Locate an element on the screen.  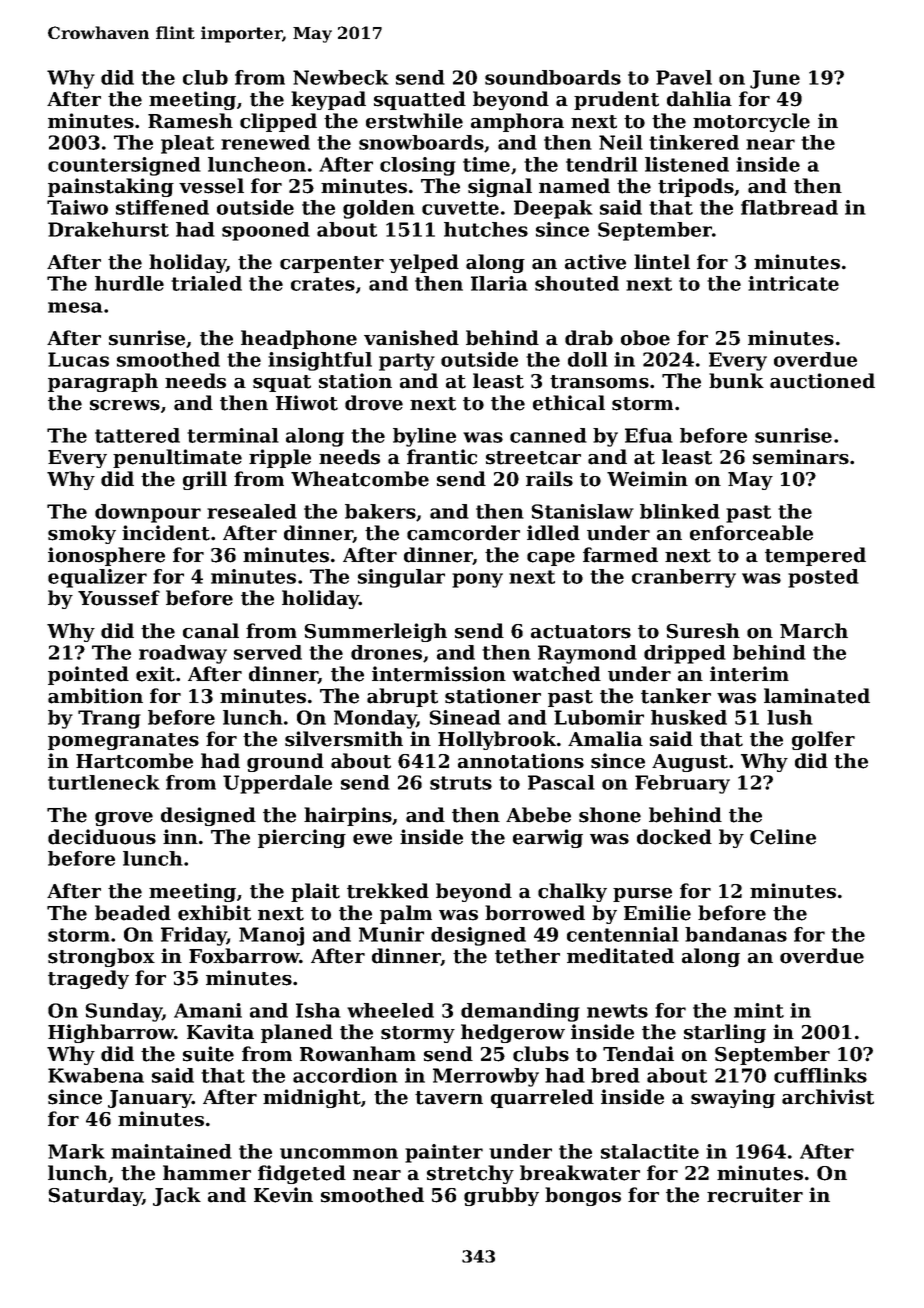
Trang is located at coordinates (109, 719).
